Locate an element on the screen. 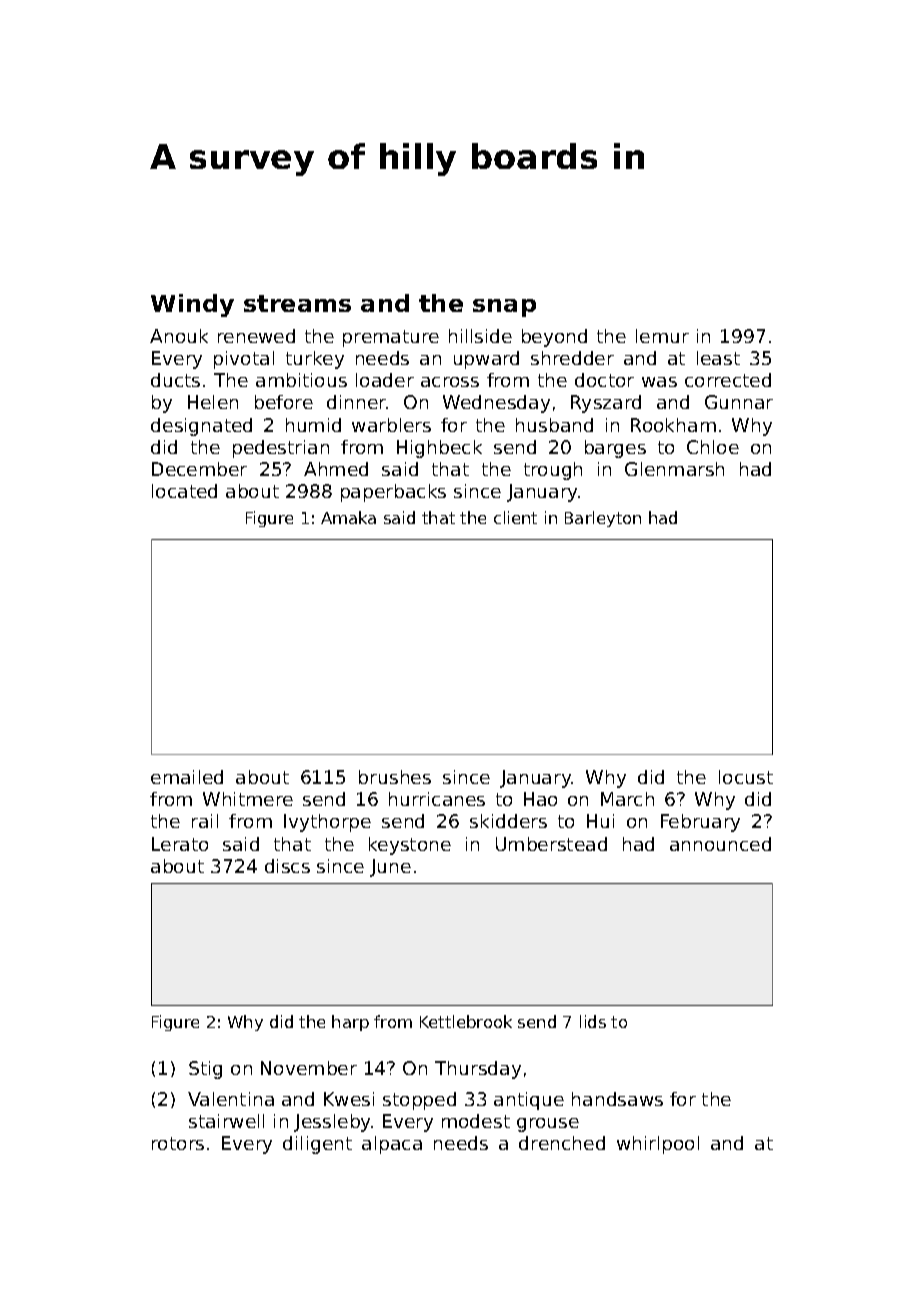  snap is located at coordinates (504, 308).
